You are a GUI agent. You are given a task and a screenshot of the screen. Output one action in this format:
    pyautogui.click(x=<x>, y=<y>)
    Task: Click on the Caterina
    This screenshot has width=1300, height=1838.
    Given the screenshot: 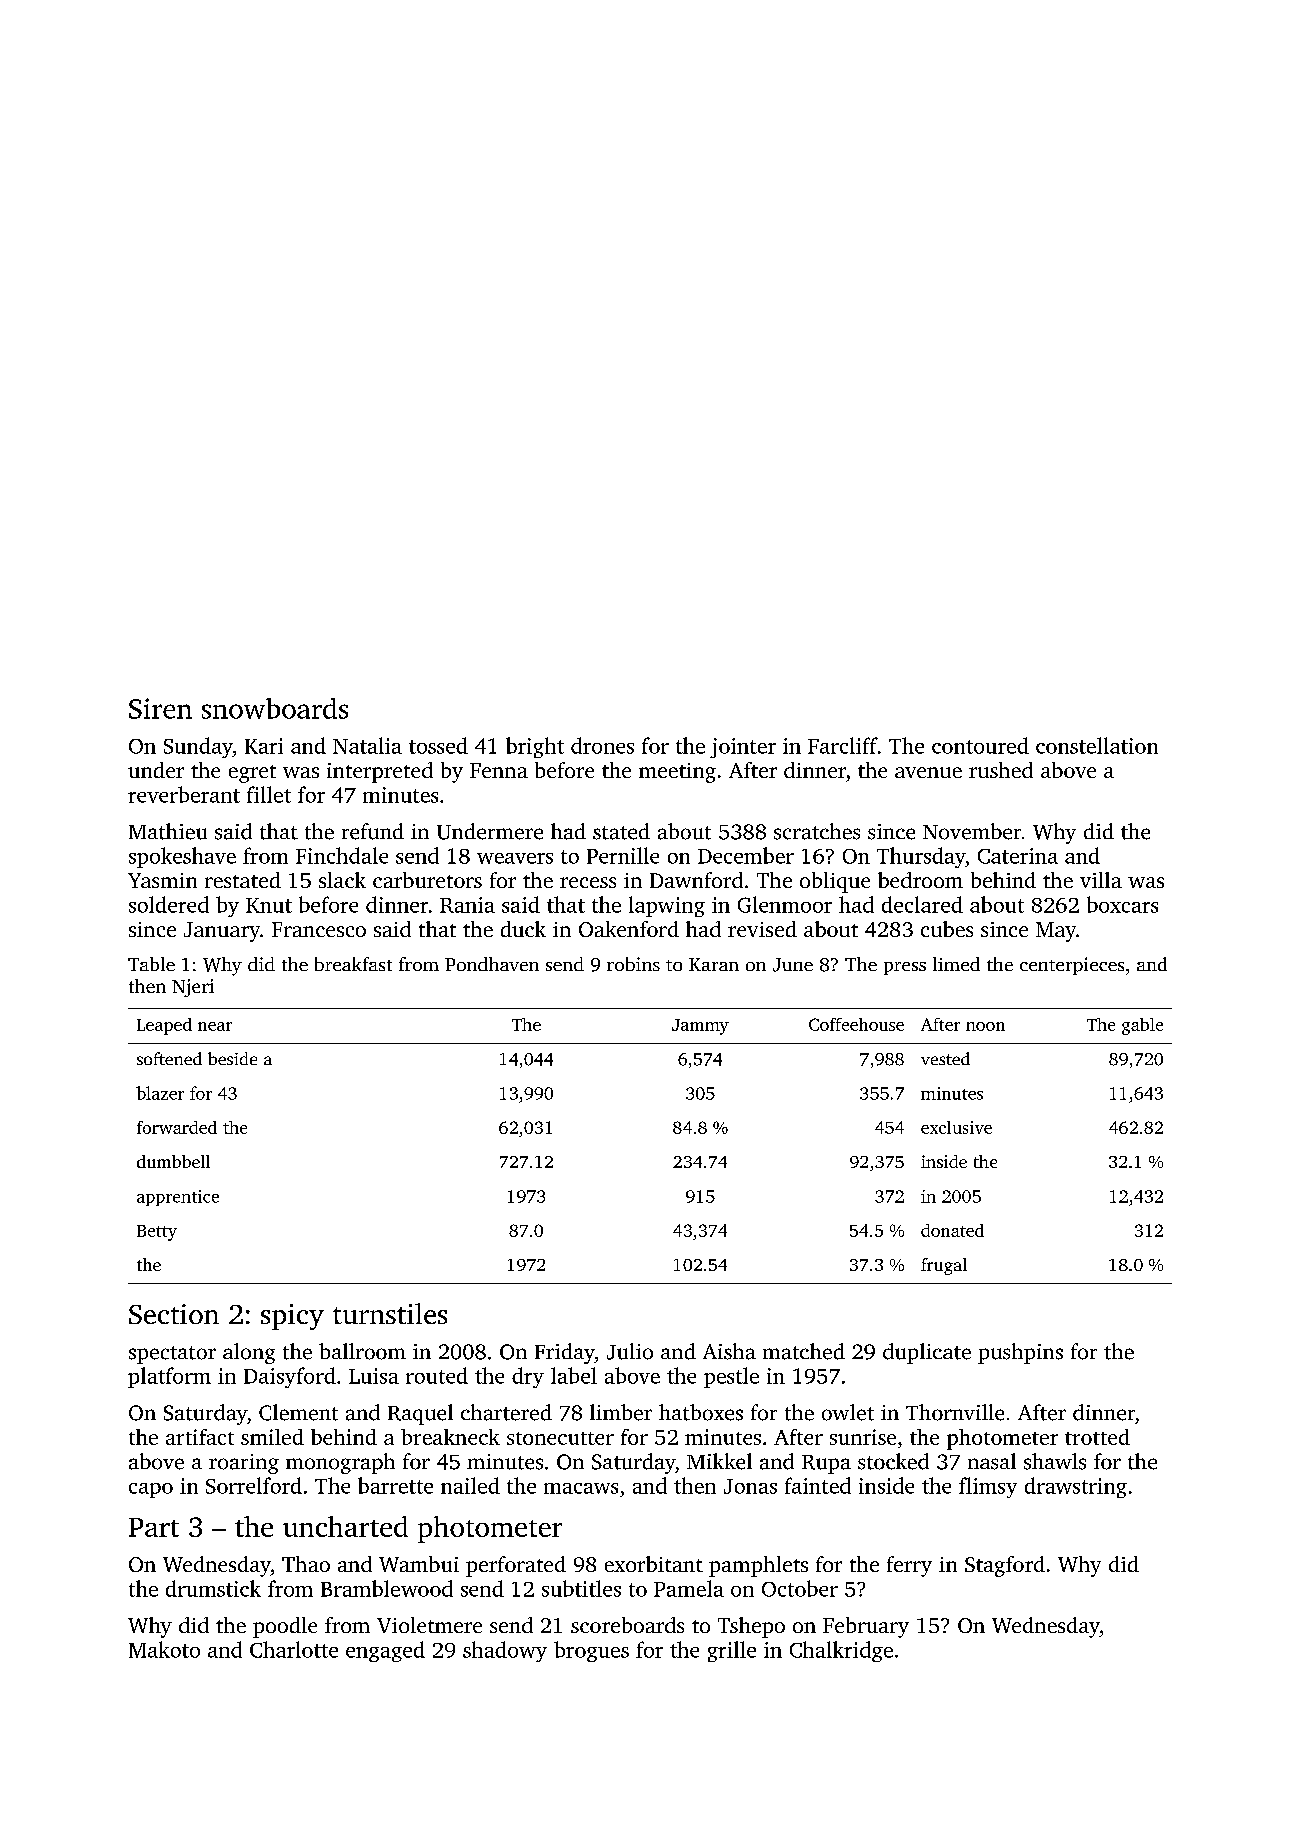 What is the action you would take?
    pyautogui.click(x=1018, y=856)
